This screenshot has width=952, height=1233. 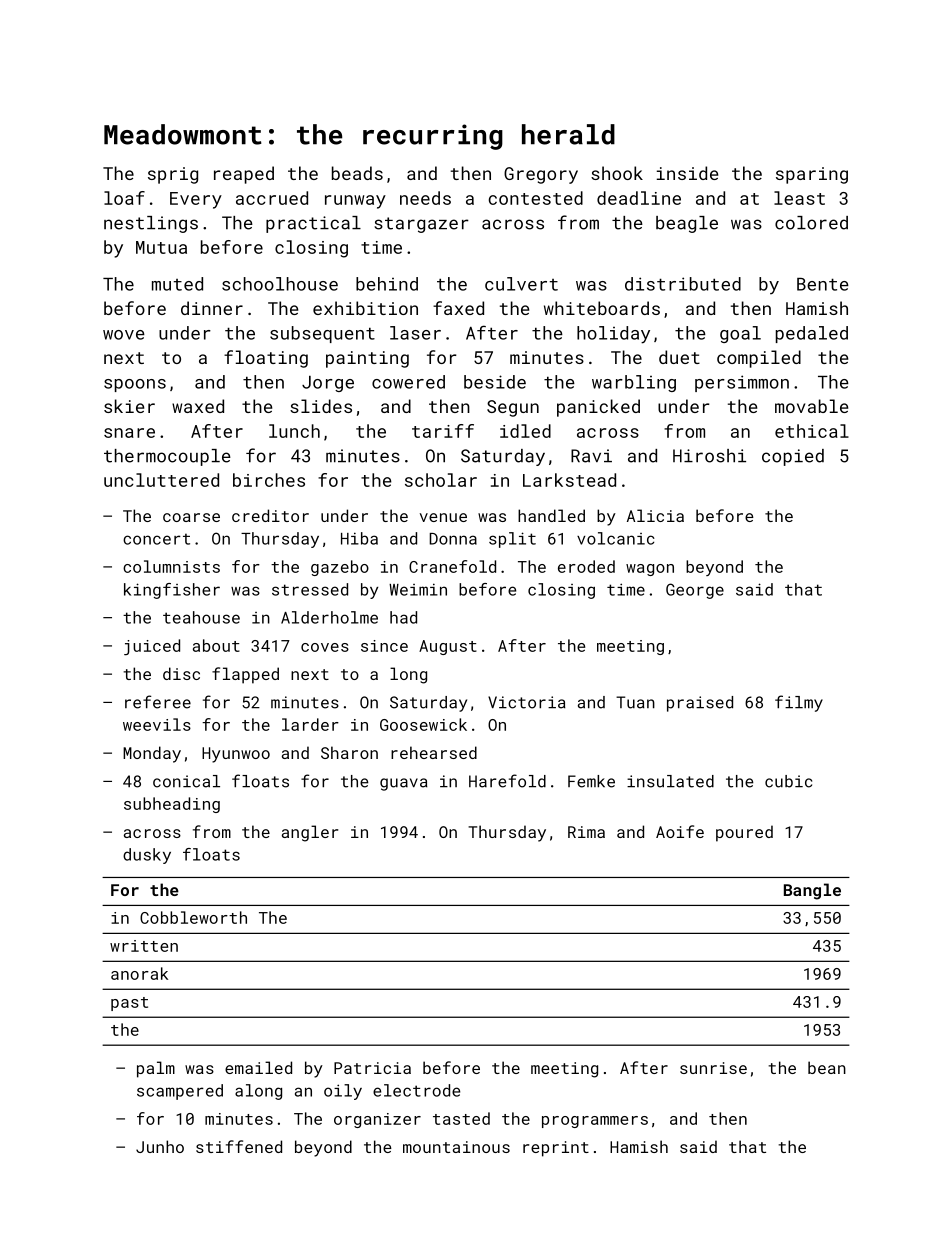 What do you see at coordinates (811, 223) in the screenshot?
I see `colored` at bounding box center [811, 223].
